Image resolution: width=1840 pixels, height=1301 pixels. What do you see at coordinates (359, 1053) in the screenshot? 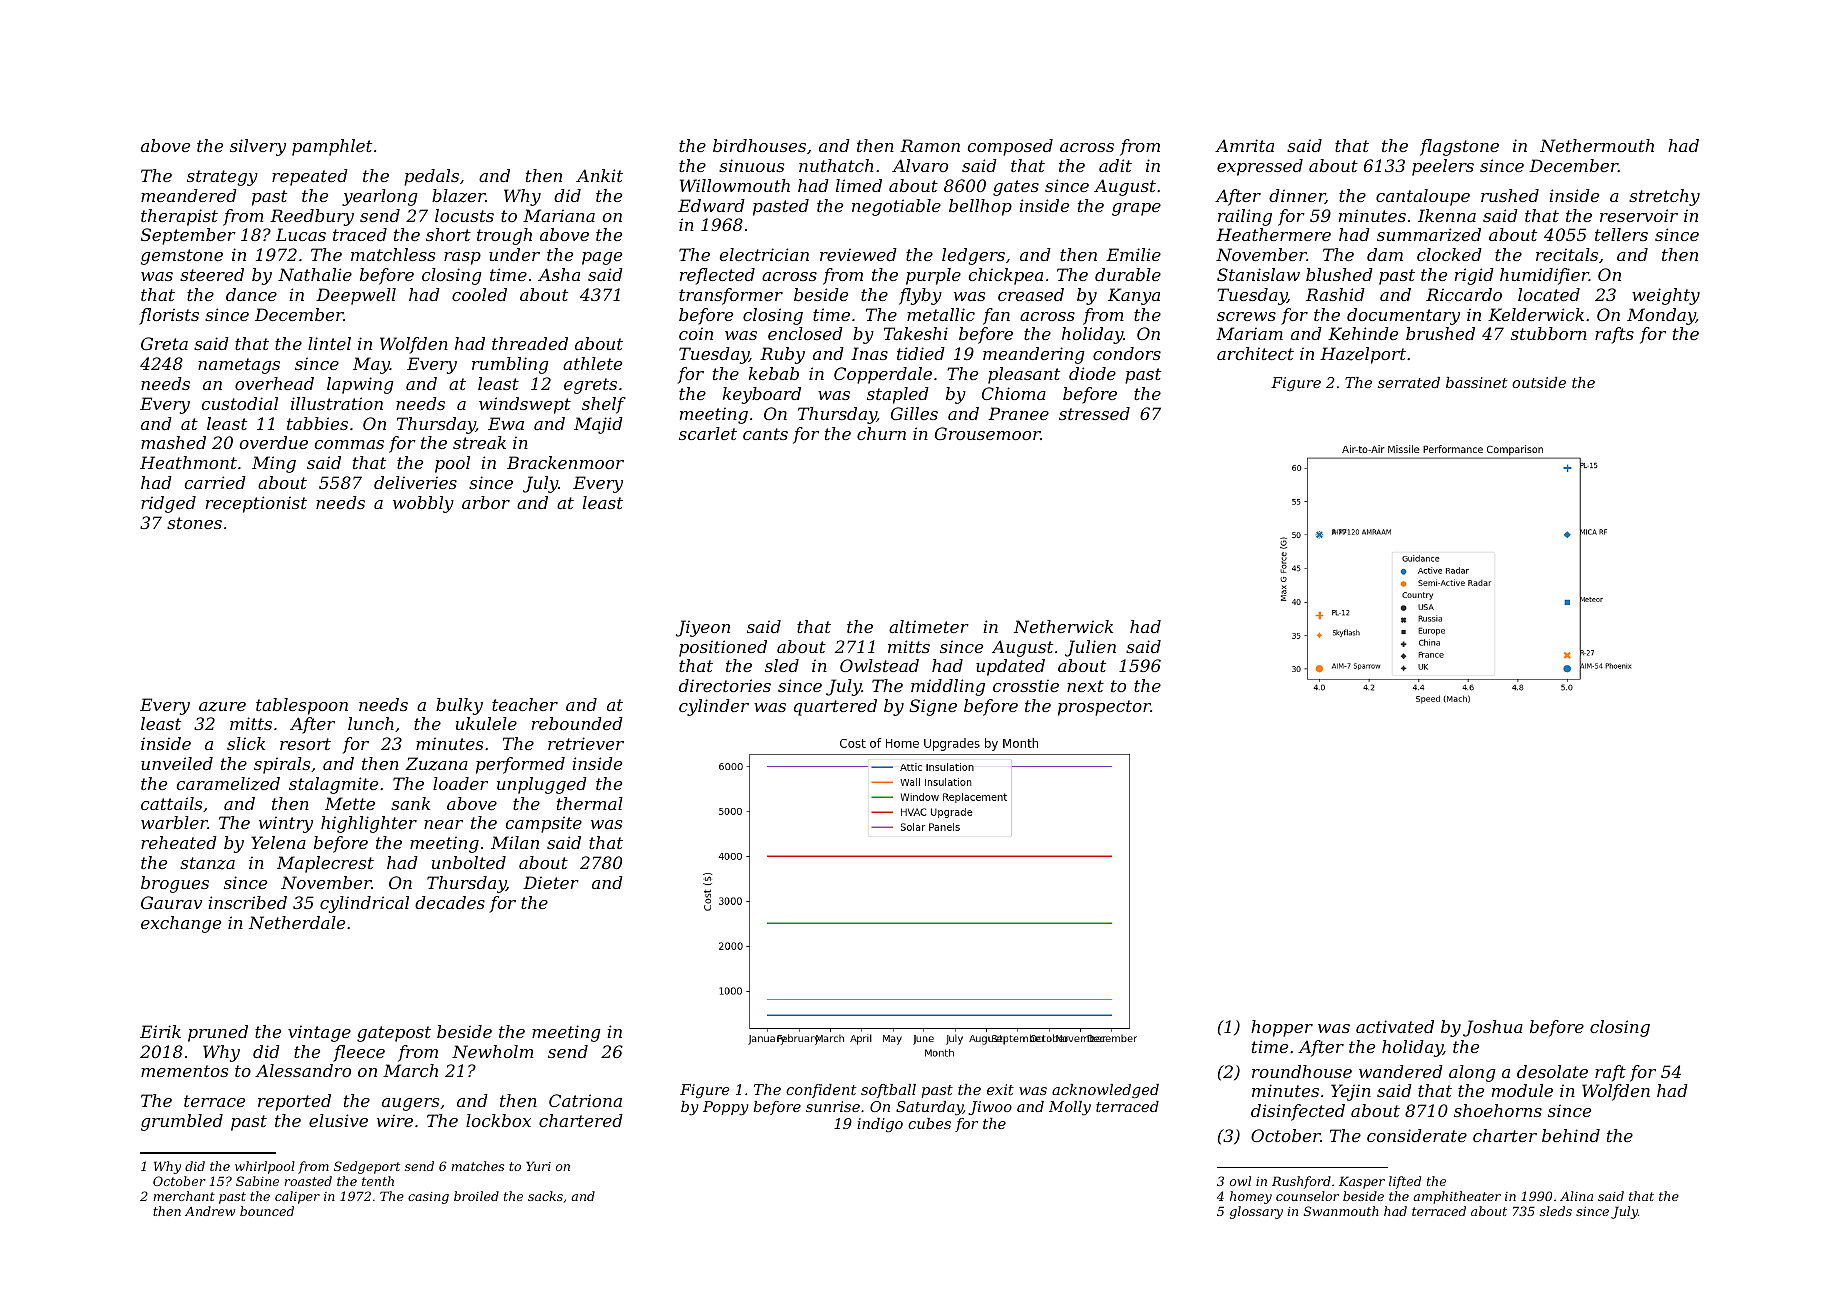
I see `fleece` at bounding box center [359, 1053].
